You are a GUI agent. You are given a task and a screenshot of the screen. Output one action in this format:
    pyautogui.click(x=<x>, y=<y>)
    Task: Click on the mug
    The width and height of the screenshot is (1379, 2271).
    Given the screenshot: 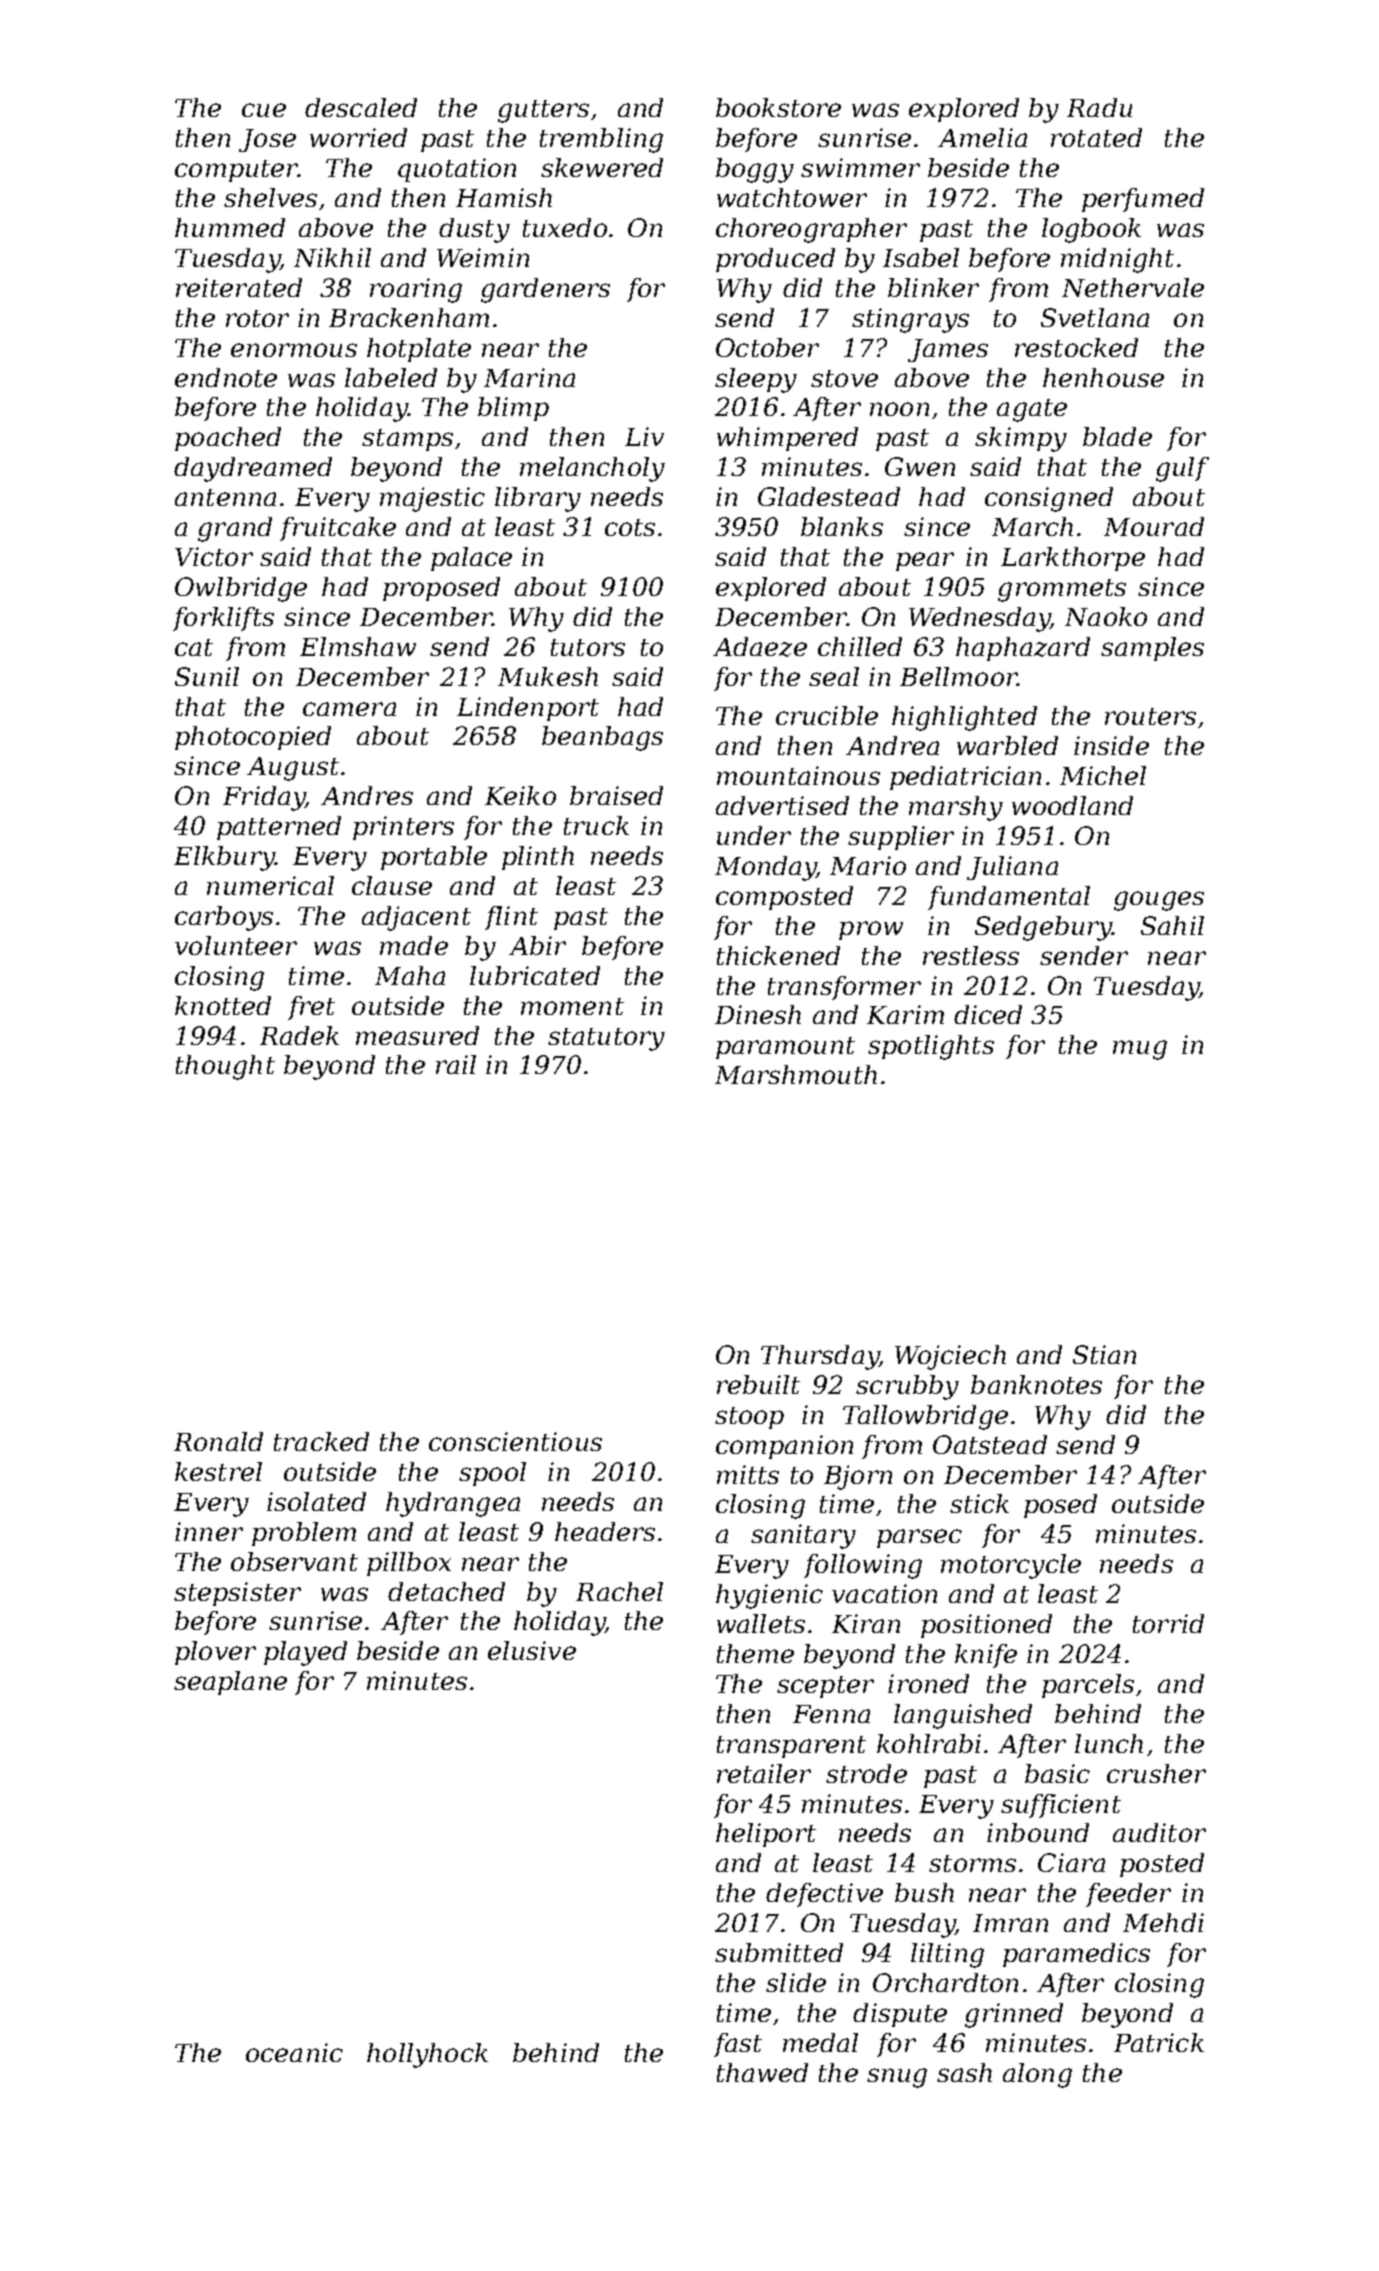 What is the action you would take?
    pyautogui.click(x=1140, y=1050)
